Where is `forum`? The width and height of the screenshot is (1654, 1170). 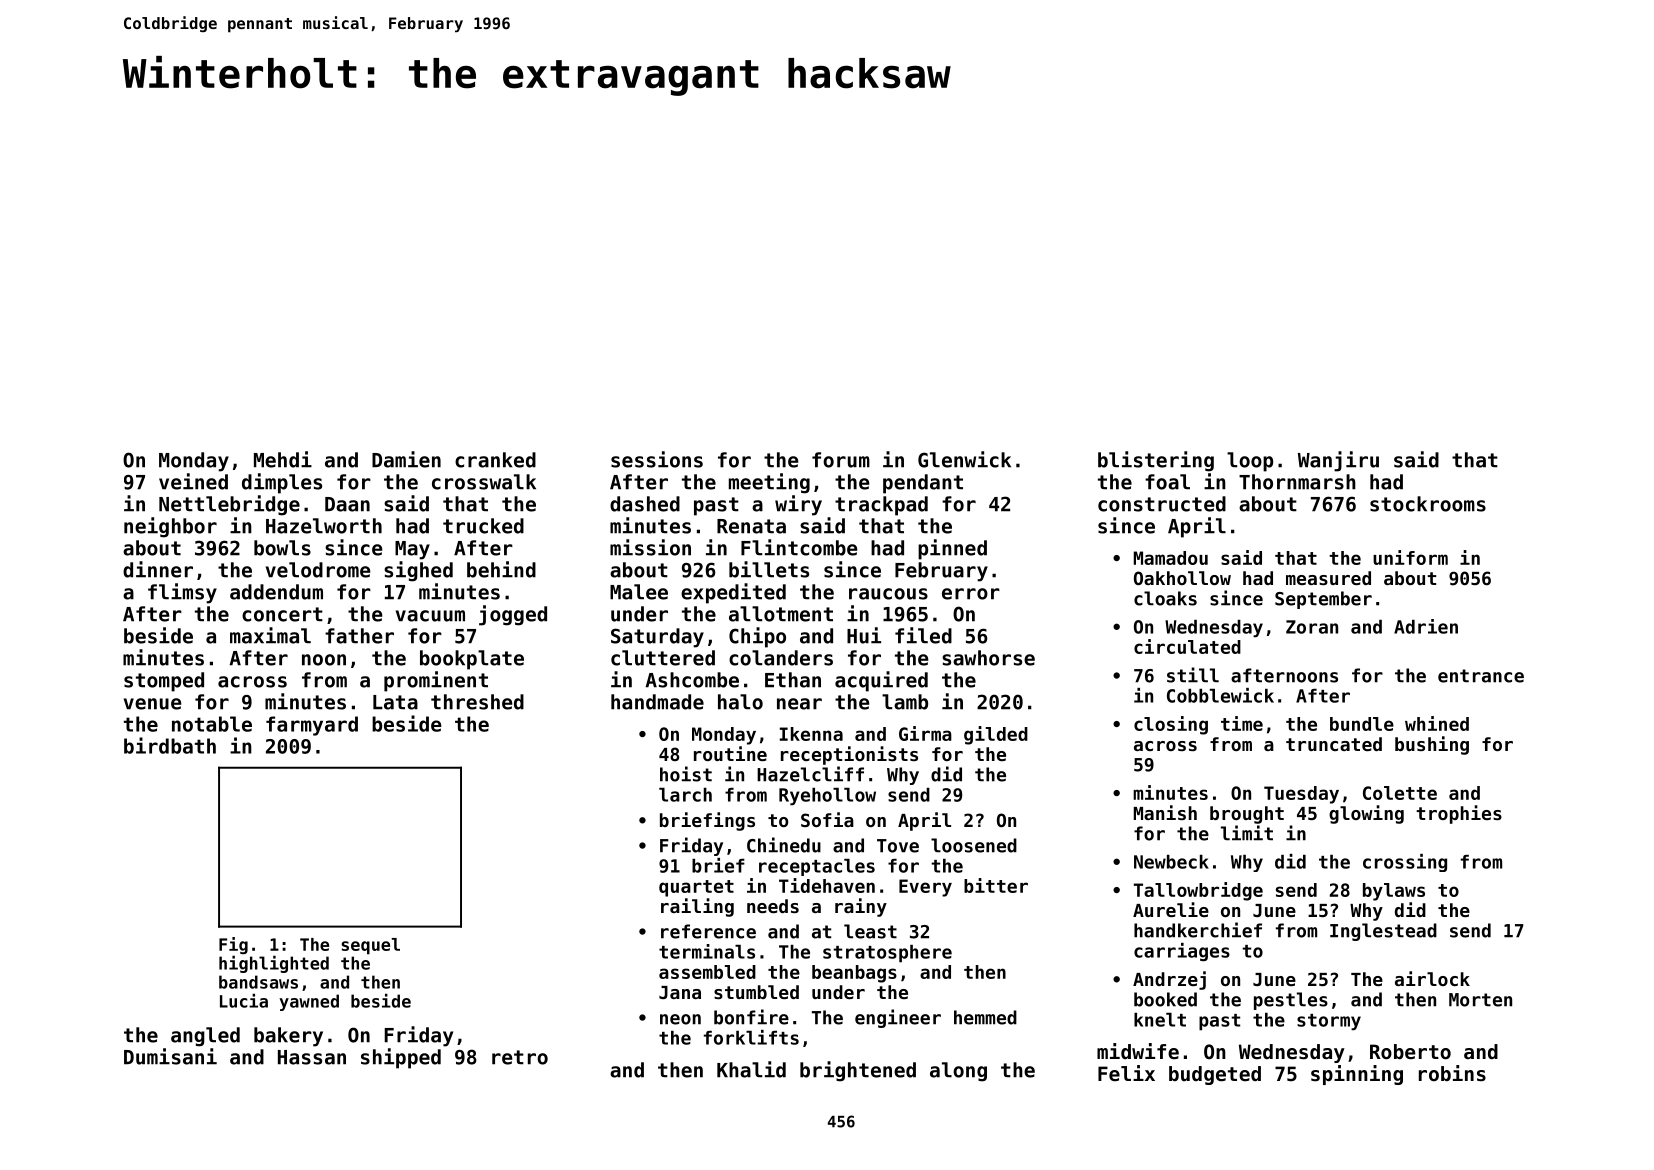
forum is located at coordinates (841, 460).
